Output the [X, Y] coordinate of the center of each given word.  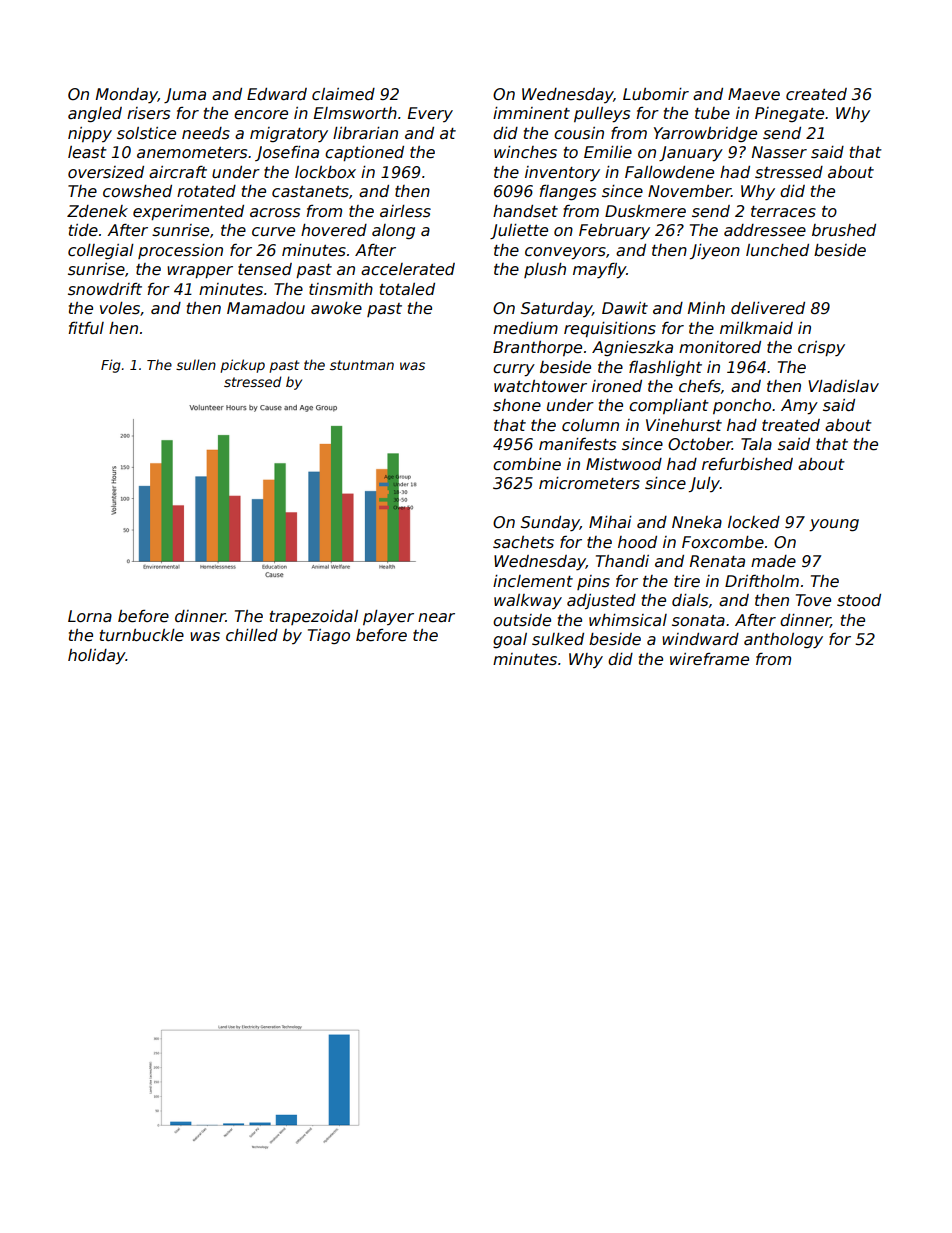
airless [405, 211]
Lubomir [656, 94]
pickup [242, 366]
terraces [783, 212]
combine [527, 464]
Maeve [754, 94]
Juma [185, 95]
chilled [252, 635]
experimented [188, 212]
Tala [756, 444]
